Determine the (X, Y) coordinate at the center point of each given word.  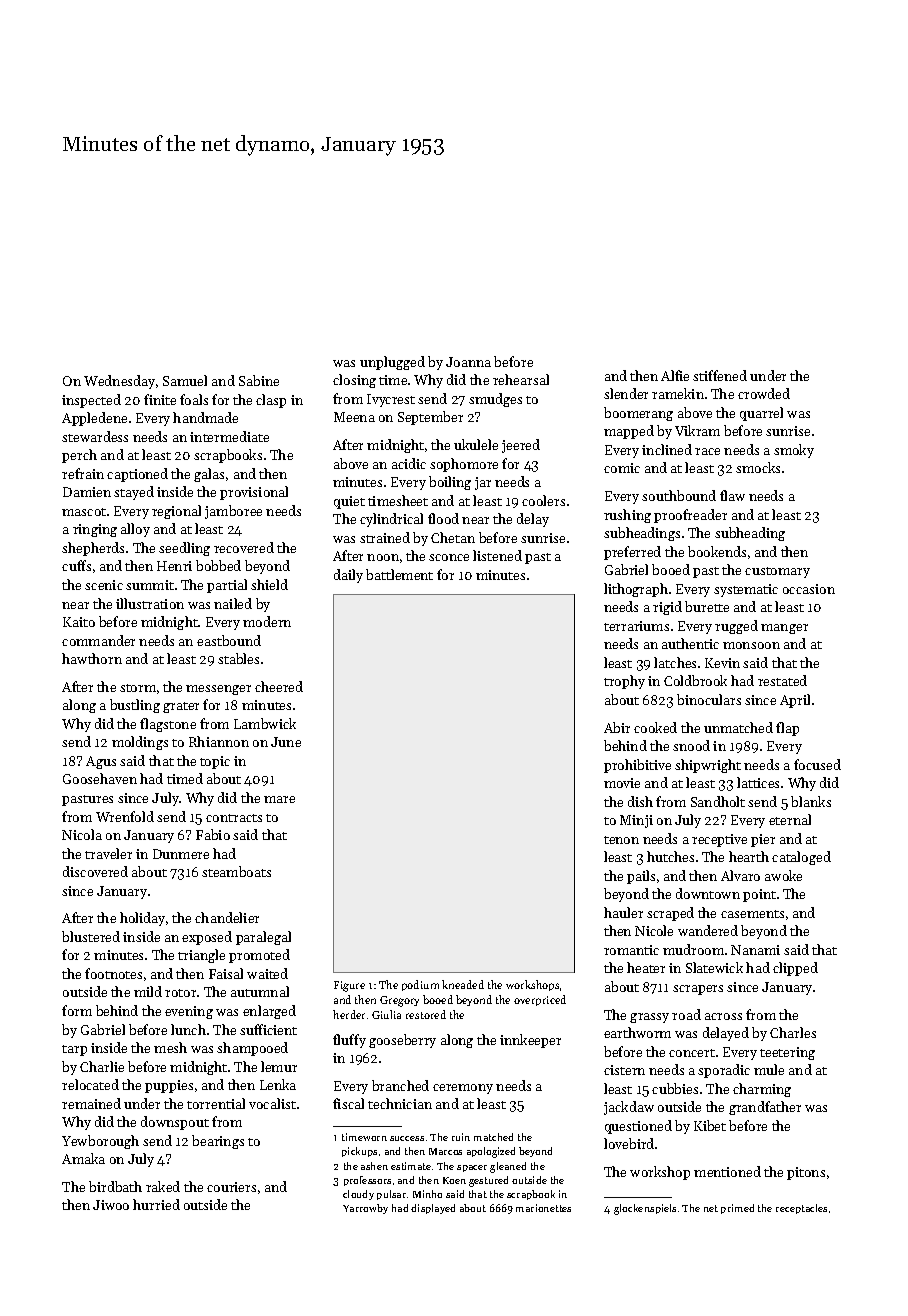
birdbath (115, 1186)
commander (98, 640)
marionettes (543, 1208)
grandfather (765, 1108)
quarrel (761, 414)
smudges (495, 400)
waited (267, 973)
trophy (624, 682)
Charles (793, 1032)
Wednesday (119, 382)
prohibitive (637, 766)
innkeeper (530, 1041)
